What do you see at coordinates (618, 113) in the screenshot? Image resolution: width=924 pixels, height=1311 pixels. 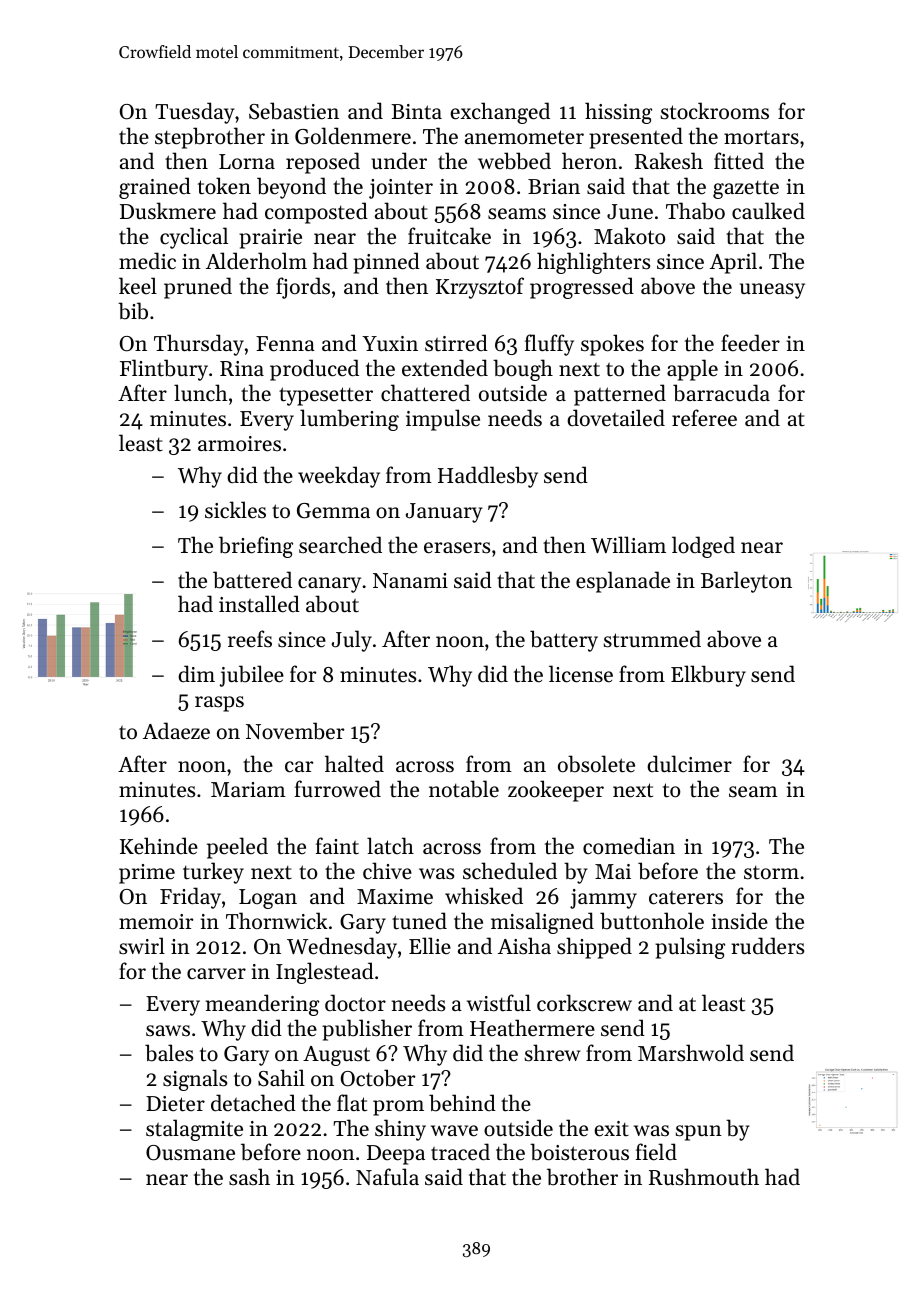 I see `hissing` at bounding box center [618, 113].
